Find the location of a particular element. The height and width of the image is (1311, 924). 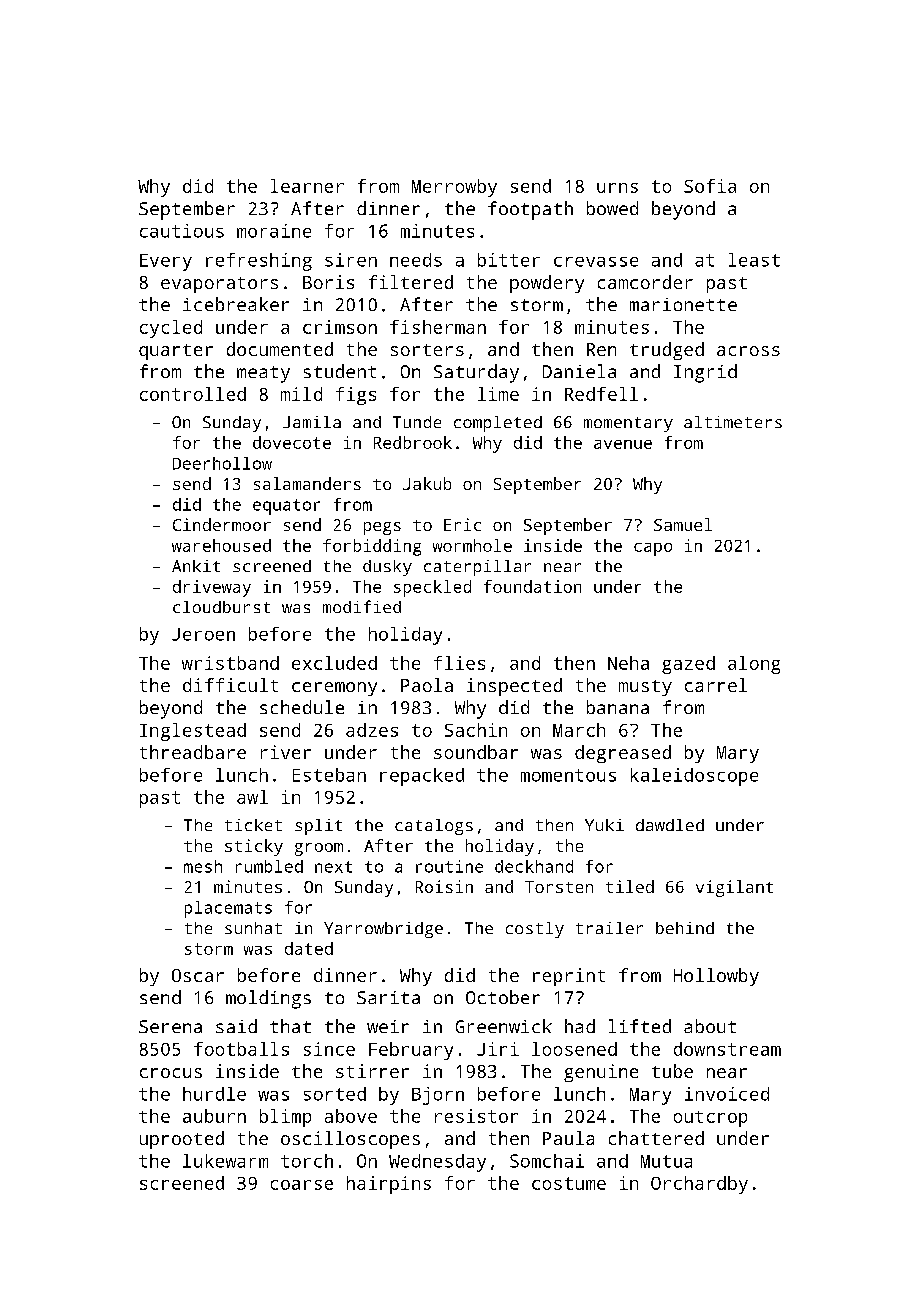

footballs is located at coordinates (241, 1049).
